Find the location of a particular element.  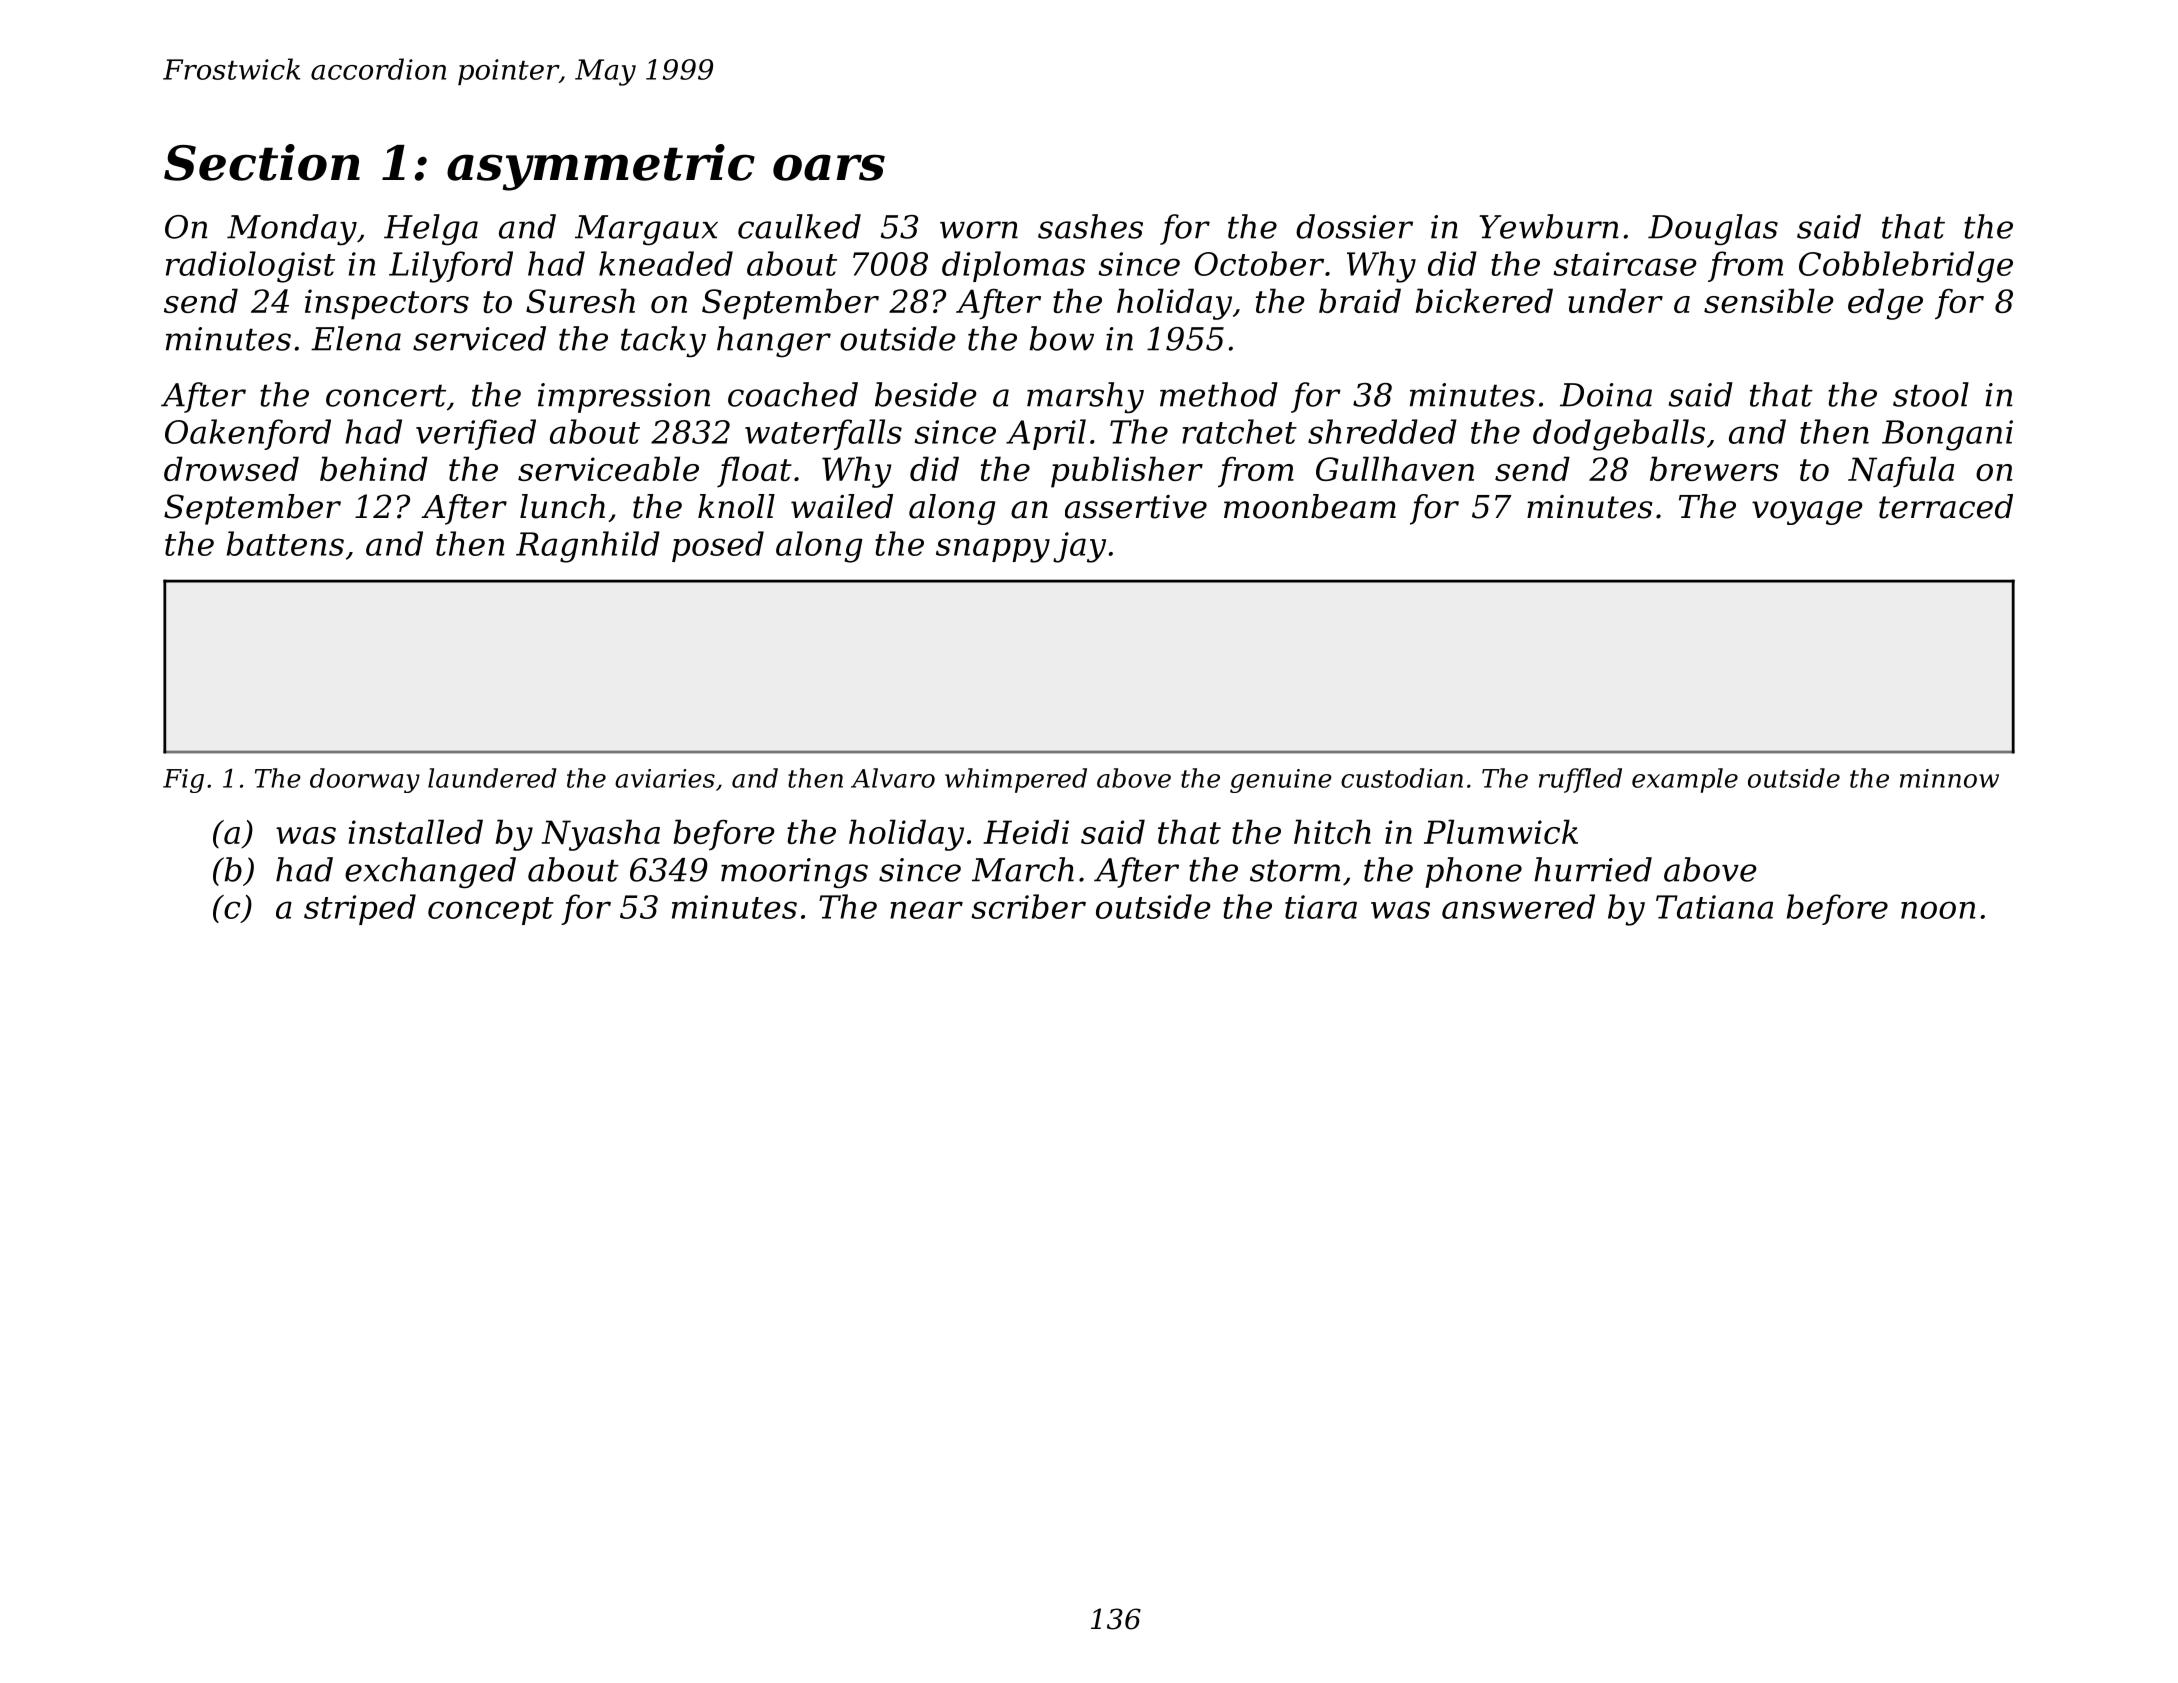

sashes is located at coordinates (1090, 226).
